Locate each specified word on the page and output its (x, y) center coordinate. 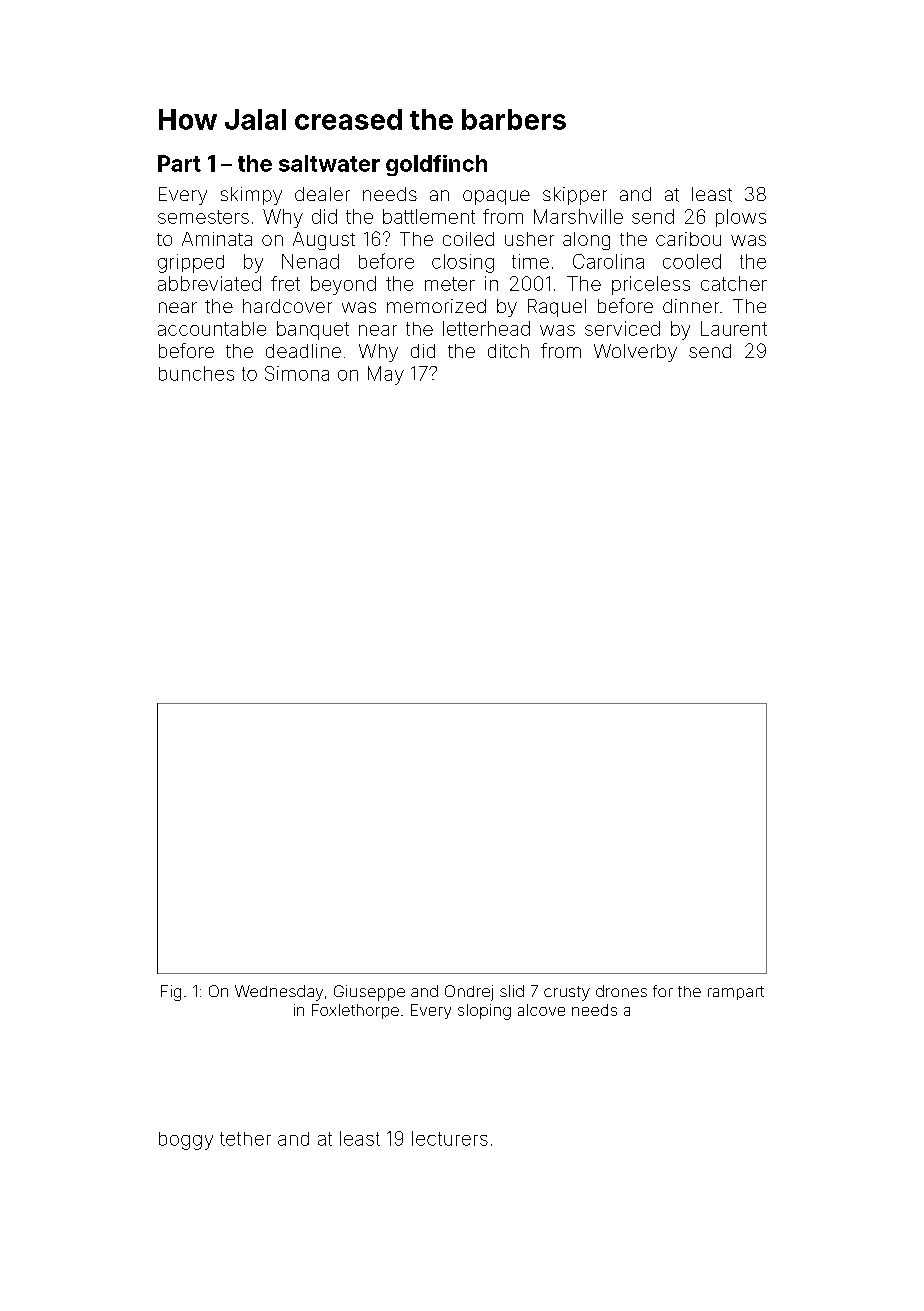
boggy (186, 1141)
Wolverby (635, 353)
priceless (651, 285)
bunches (196, 373)
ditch (508, 351)
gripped (191, 263)
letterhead (486, 328)
